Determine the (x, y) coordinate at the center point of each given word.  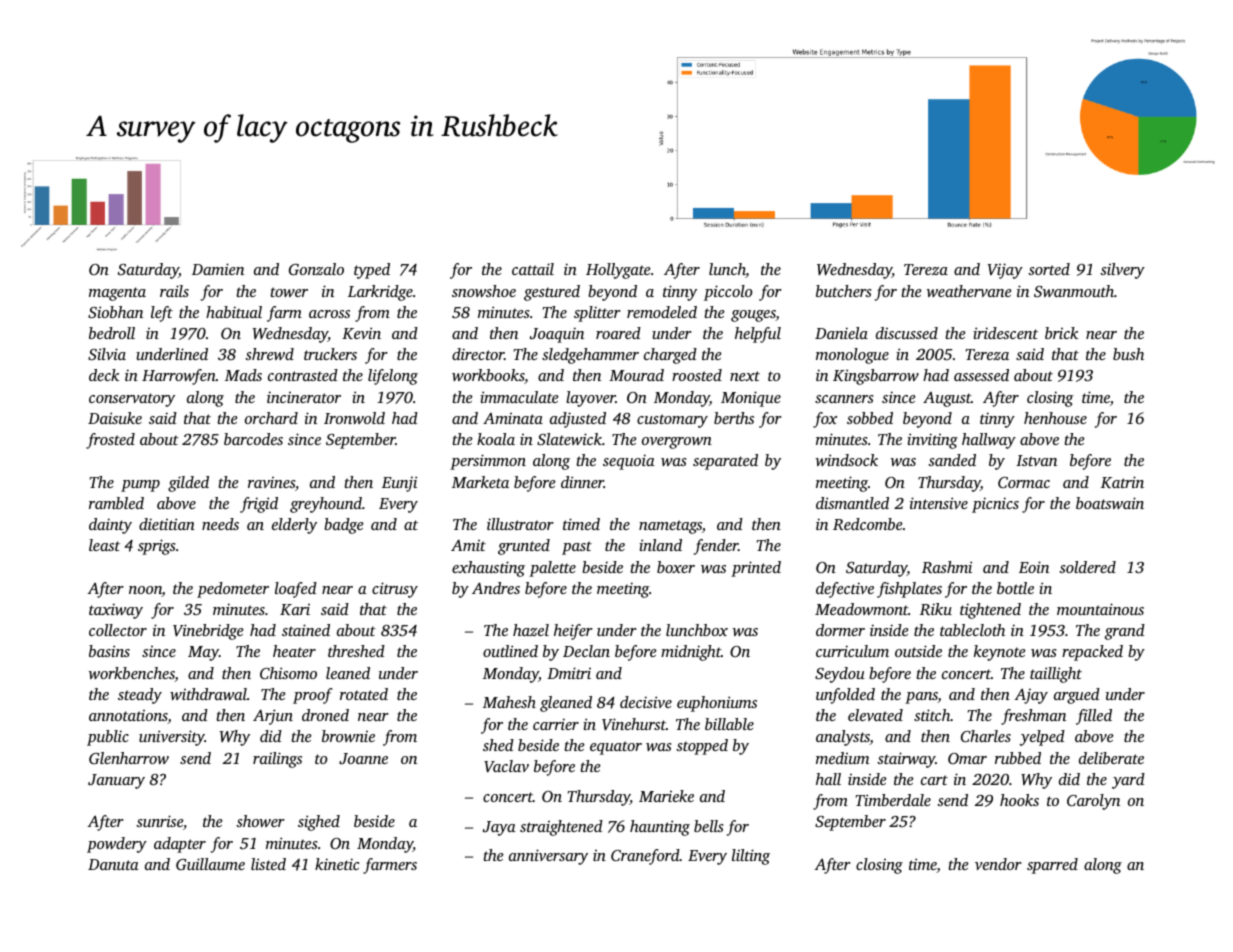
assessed (981, 375)
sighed (319, 823)
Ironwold (354, 418)
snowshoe (484, 291)
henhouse (1055, 418)
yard (1128, 781)
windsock (846, 460)
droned (325, 715)
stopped (702, 747)
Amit (468, 545)
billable (729, 724)
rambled (116, 503)
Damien (218, 269)
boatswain (1110, 503)
